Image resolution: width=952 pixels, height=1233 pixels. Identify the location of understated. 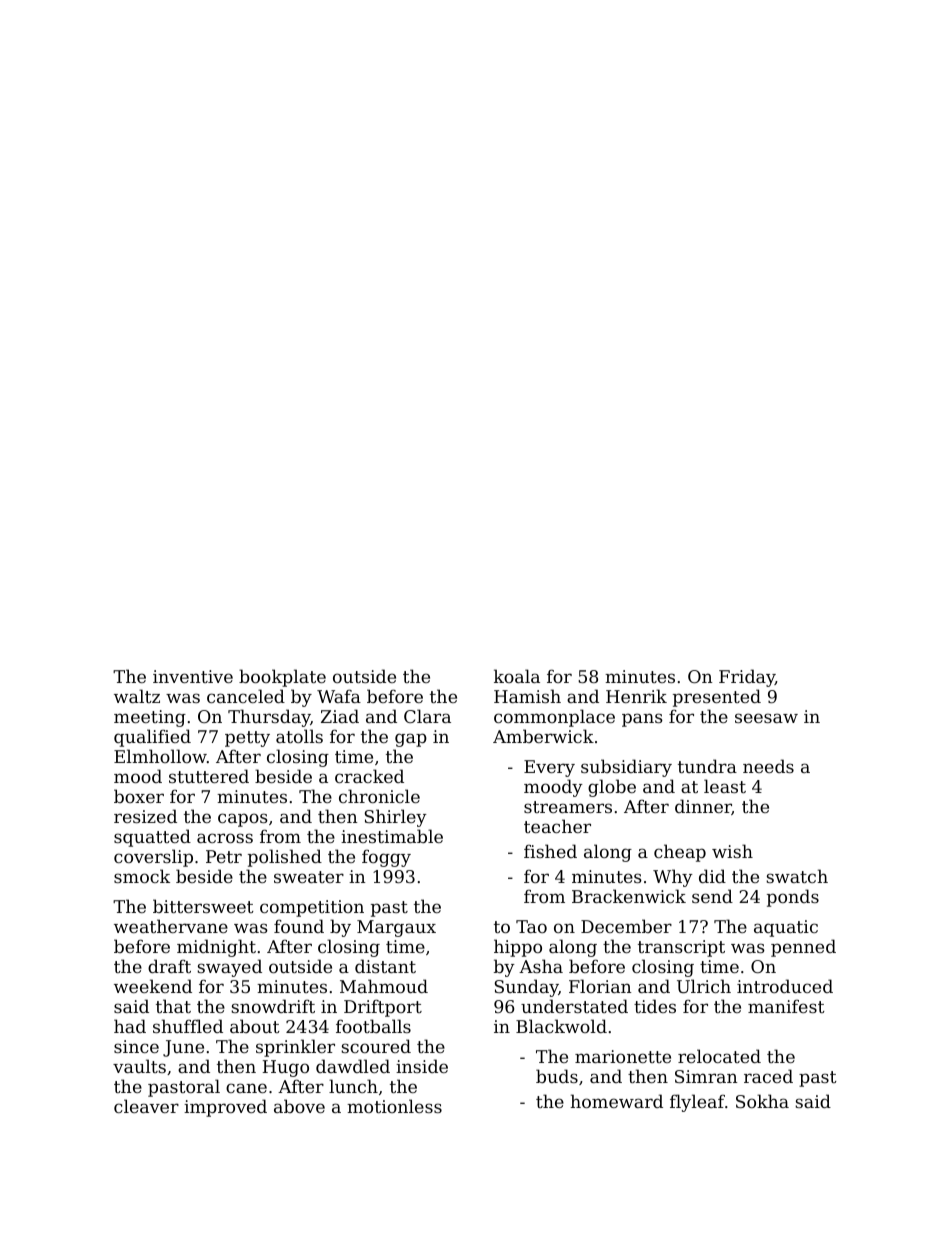
(574, 1006).
